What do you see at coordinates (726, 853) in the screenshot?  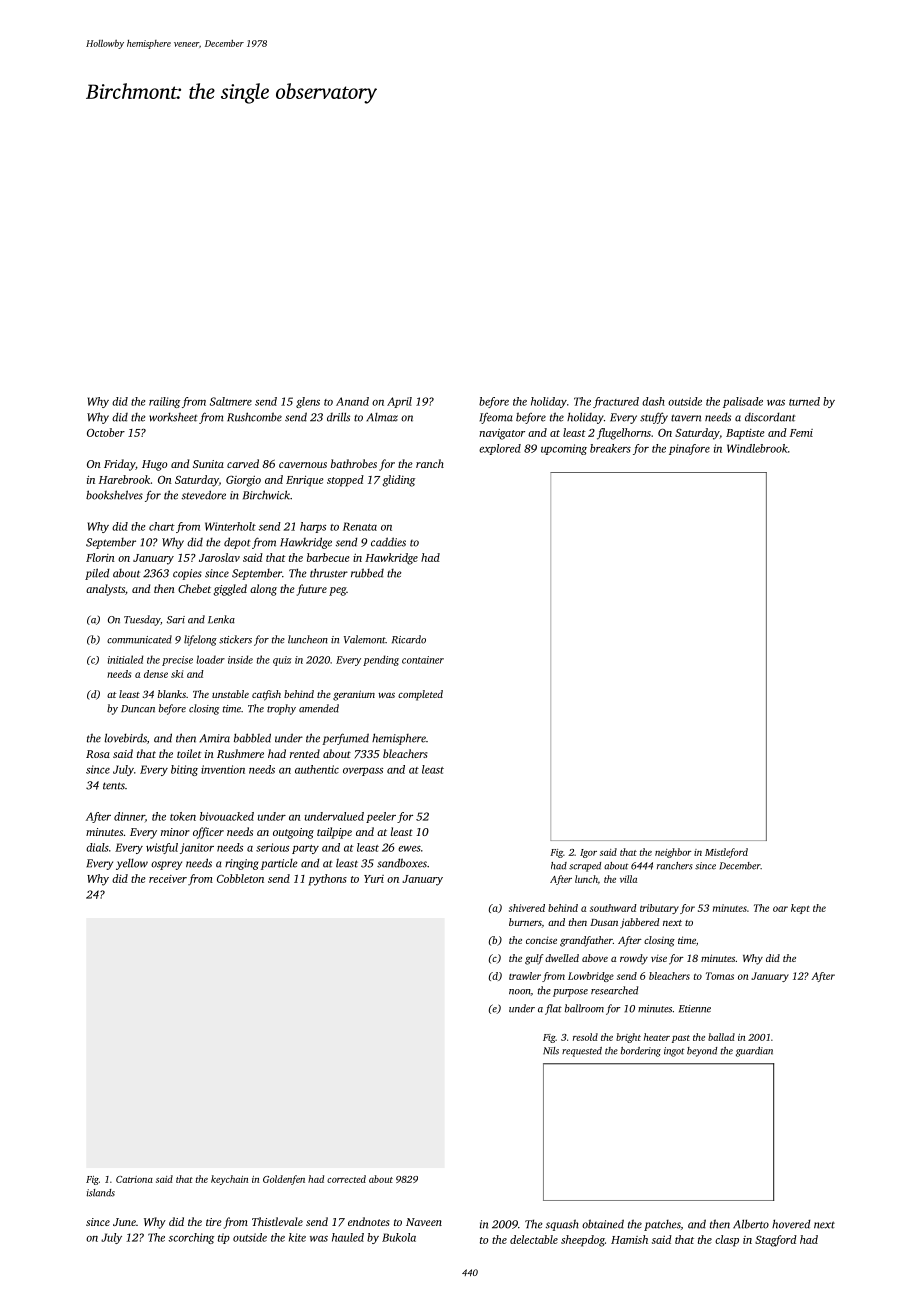 I see `Mistleford` at bounding box center [726, 853].
